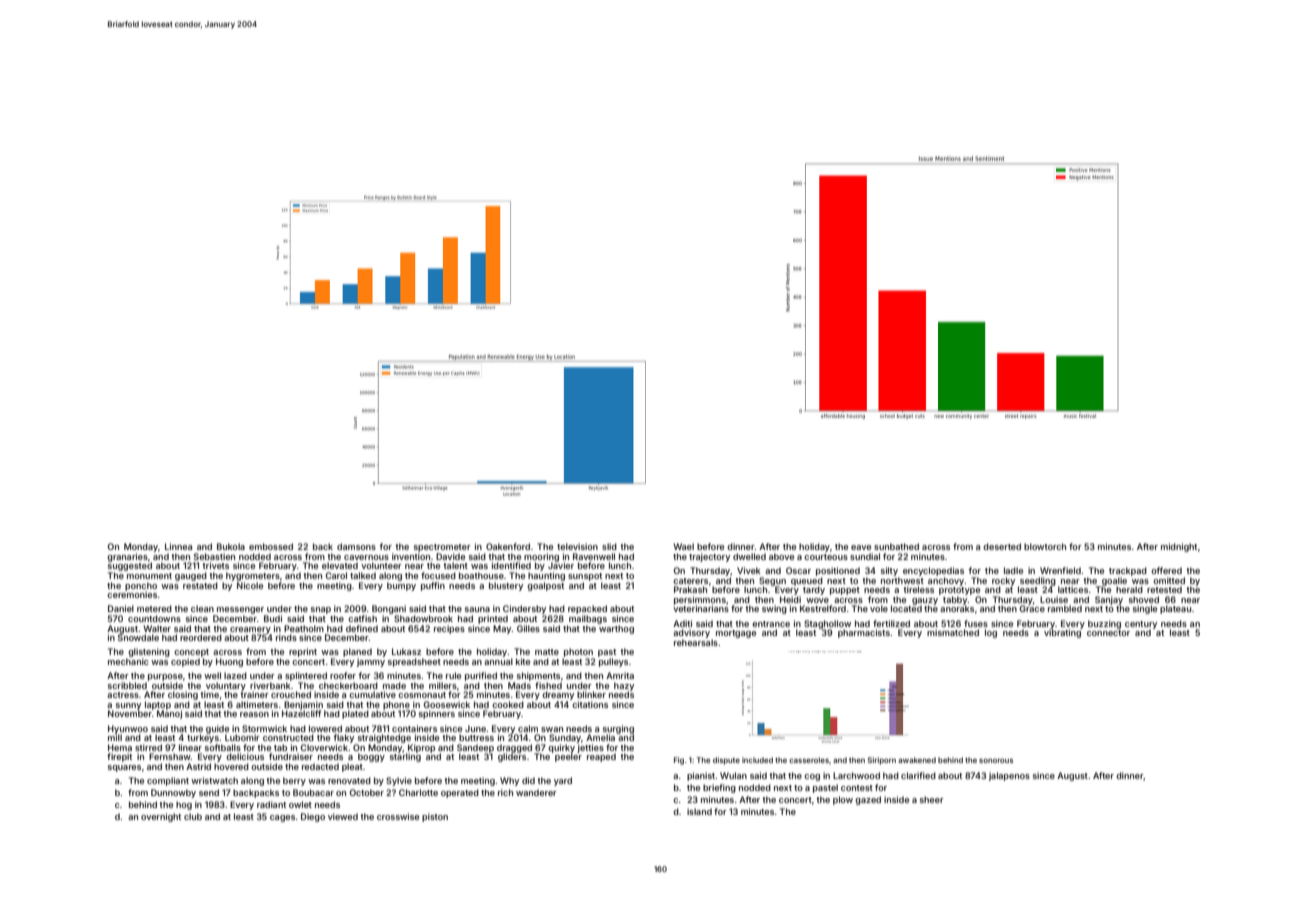 The width and height of the screenshot is (1308, 924). Describe the element at coordinates (798, 570) in the screenshot. I see `Oscar` at that location.
